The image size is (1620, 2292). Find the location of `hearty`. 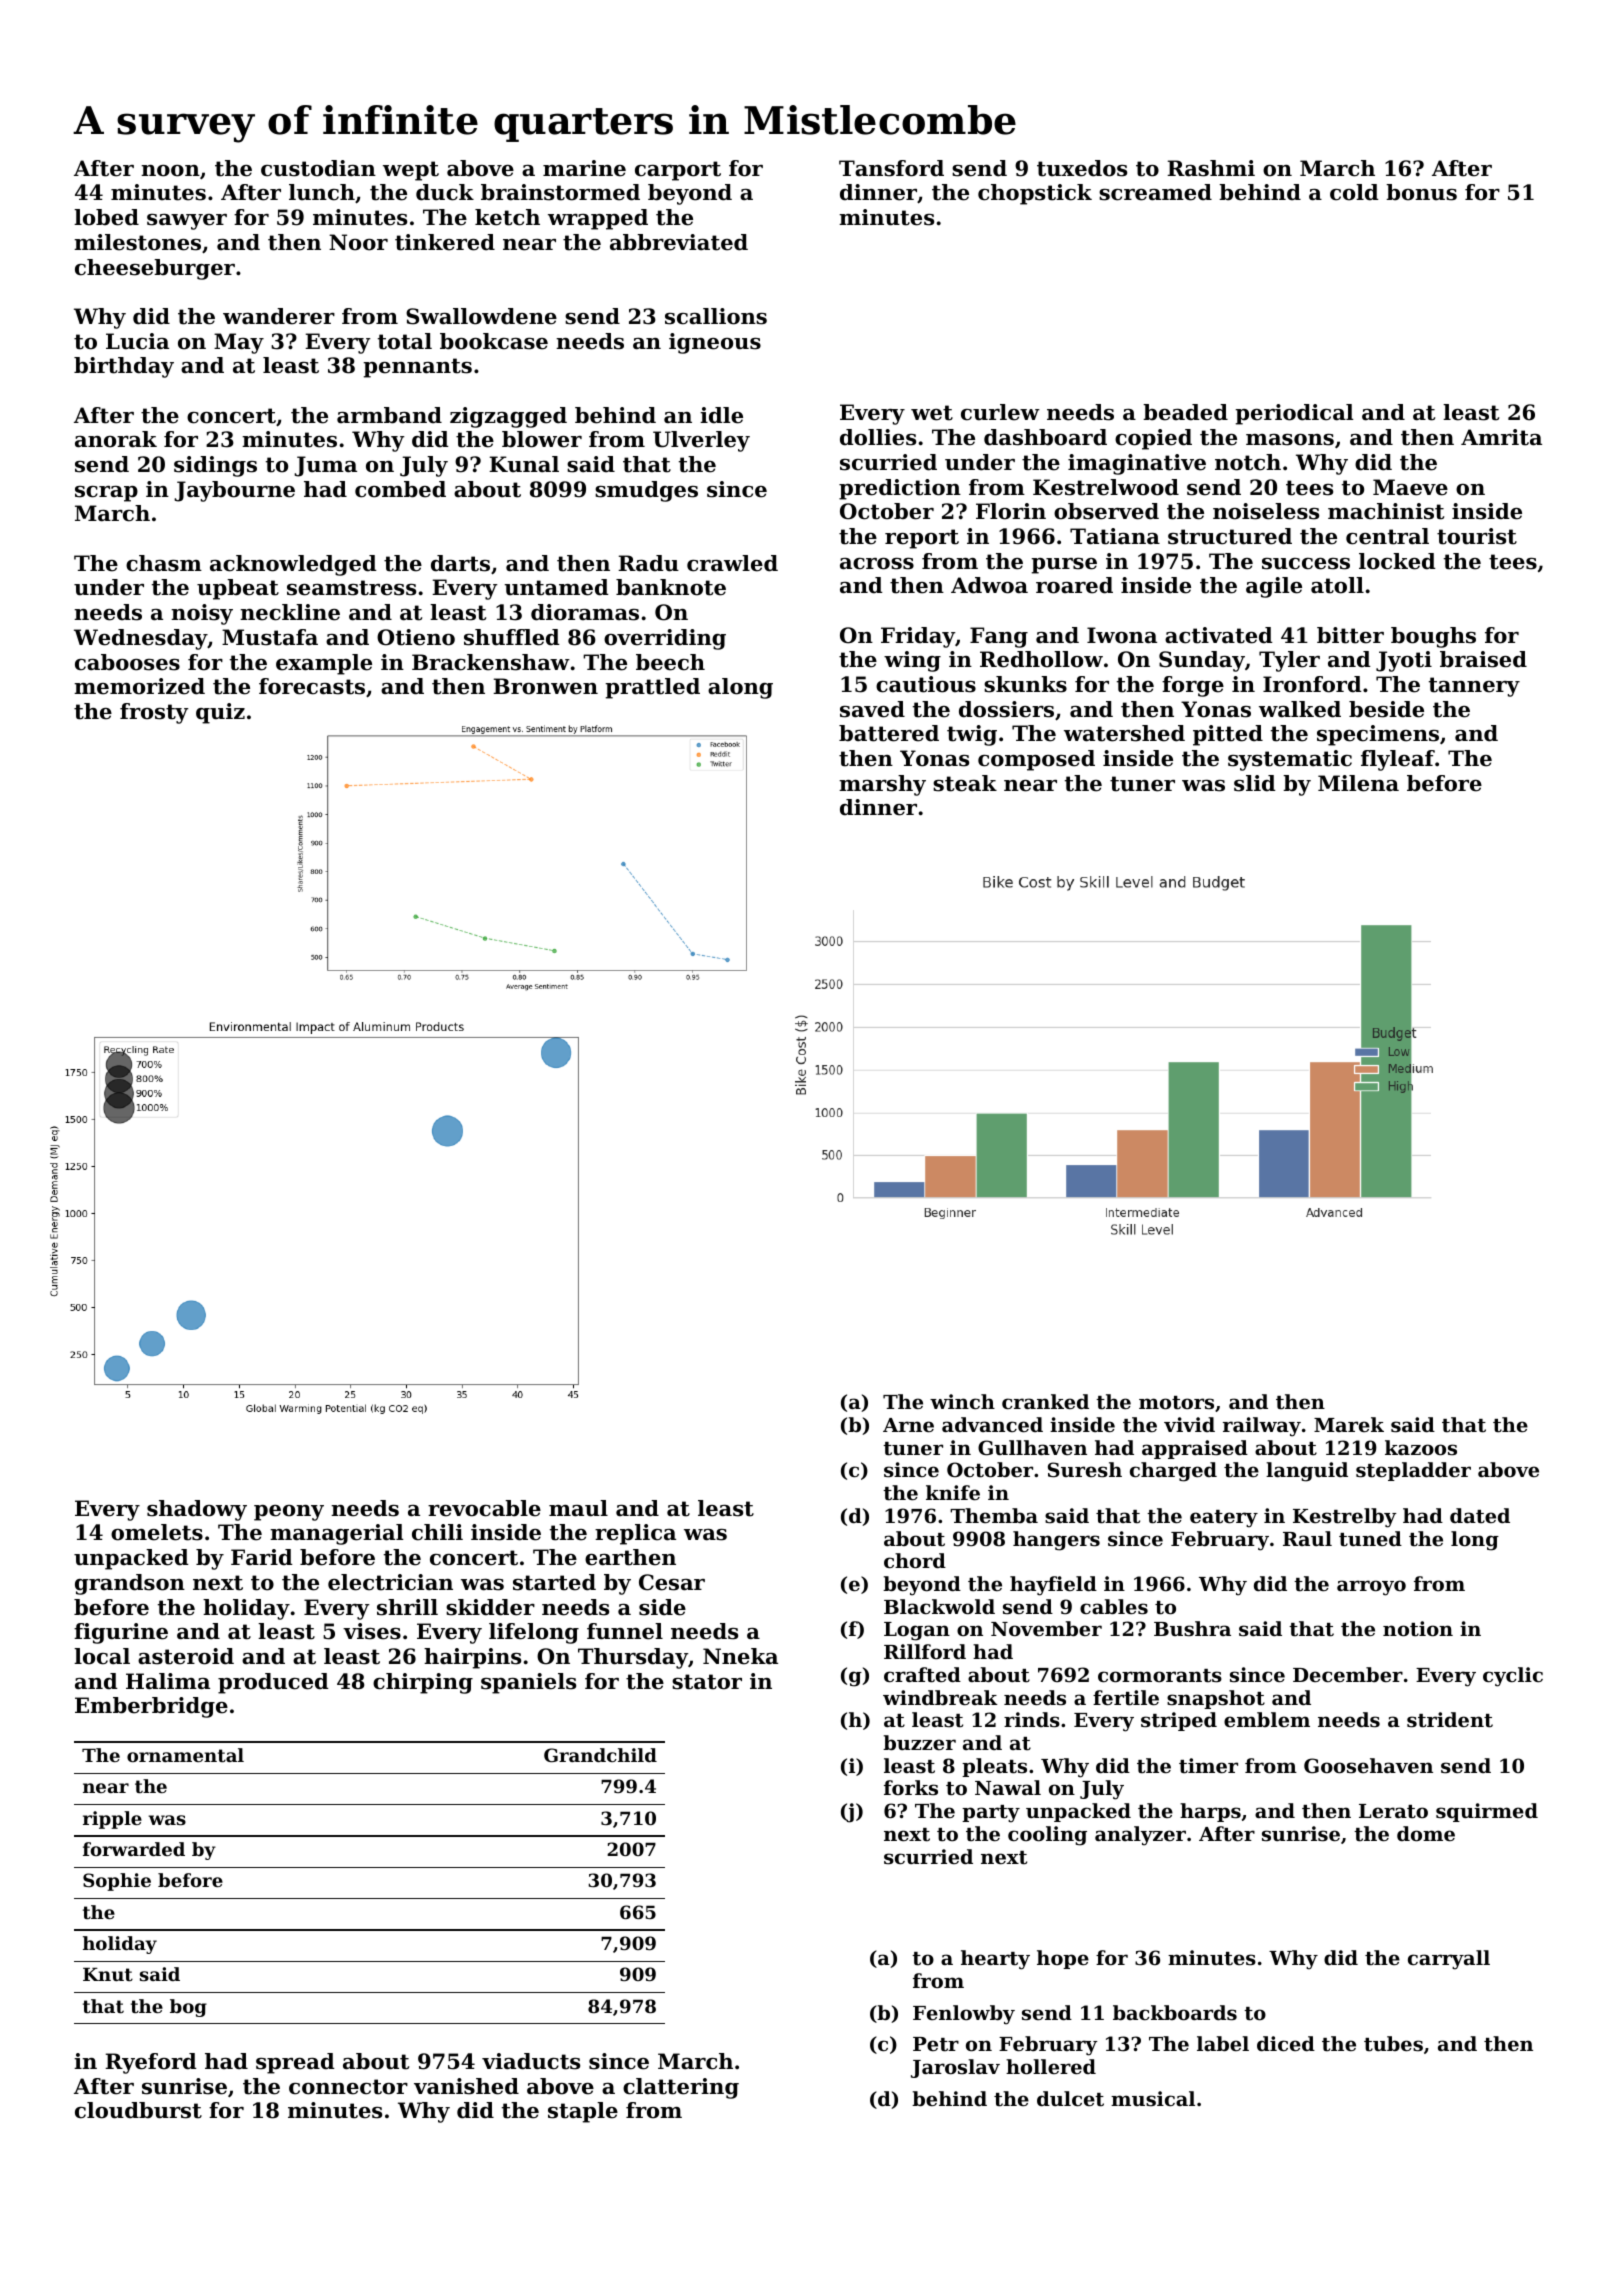

hearty is located at coordinates (995, 1960).
